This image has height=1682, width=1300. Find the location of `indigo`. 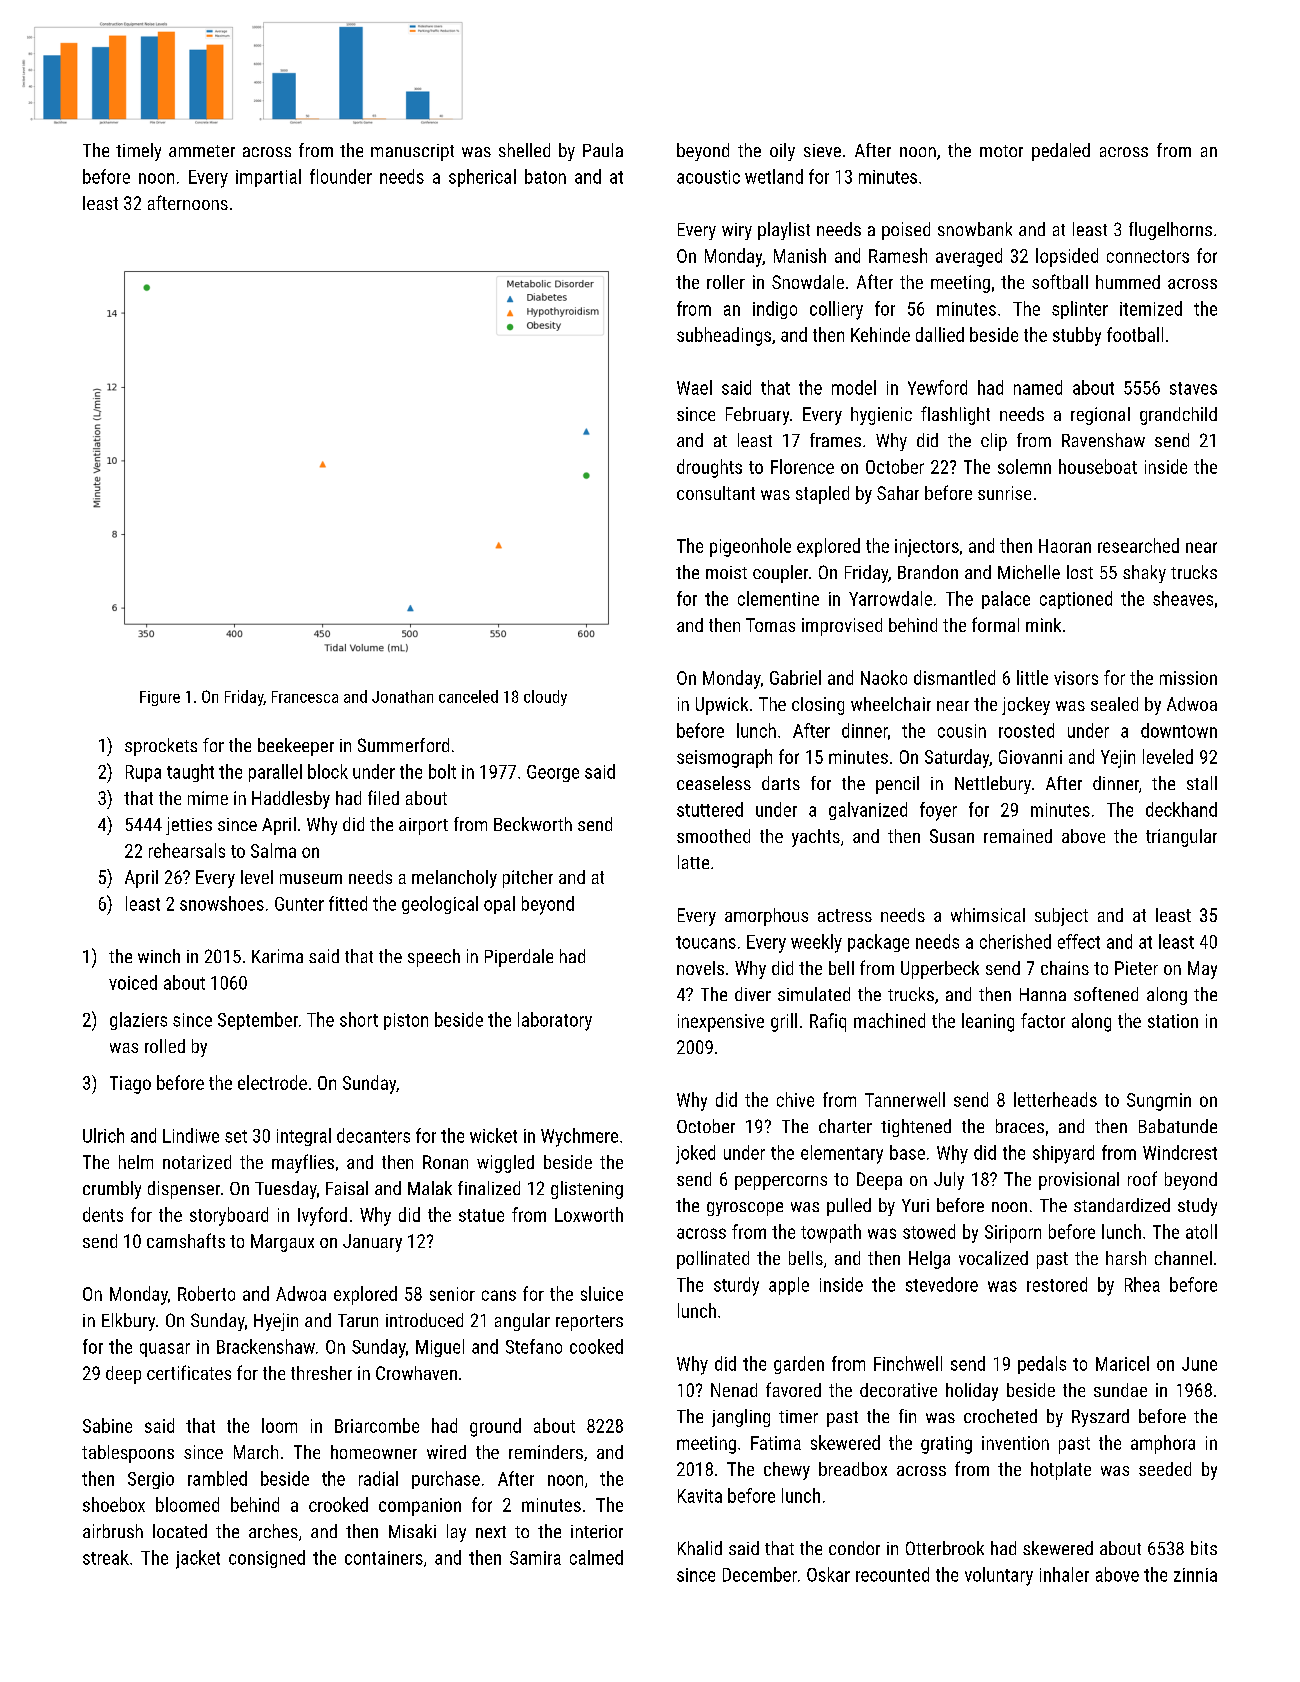

indigo is located at coordinates (775, 310).
